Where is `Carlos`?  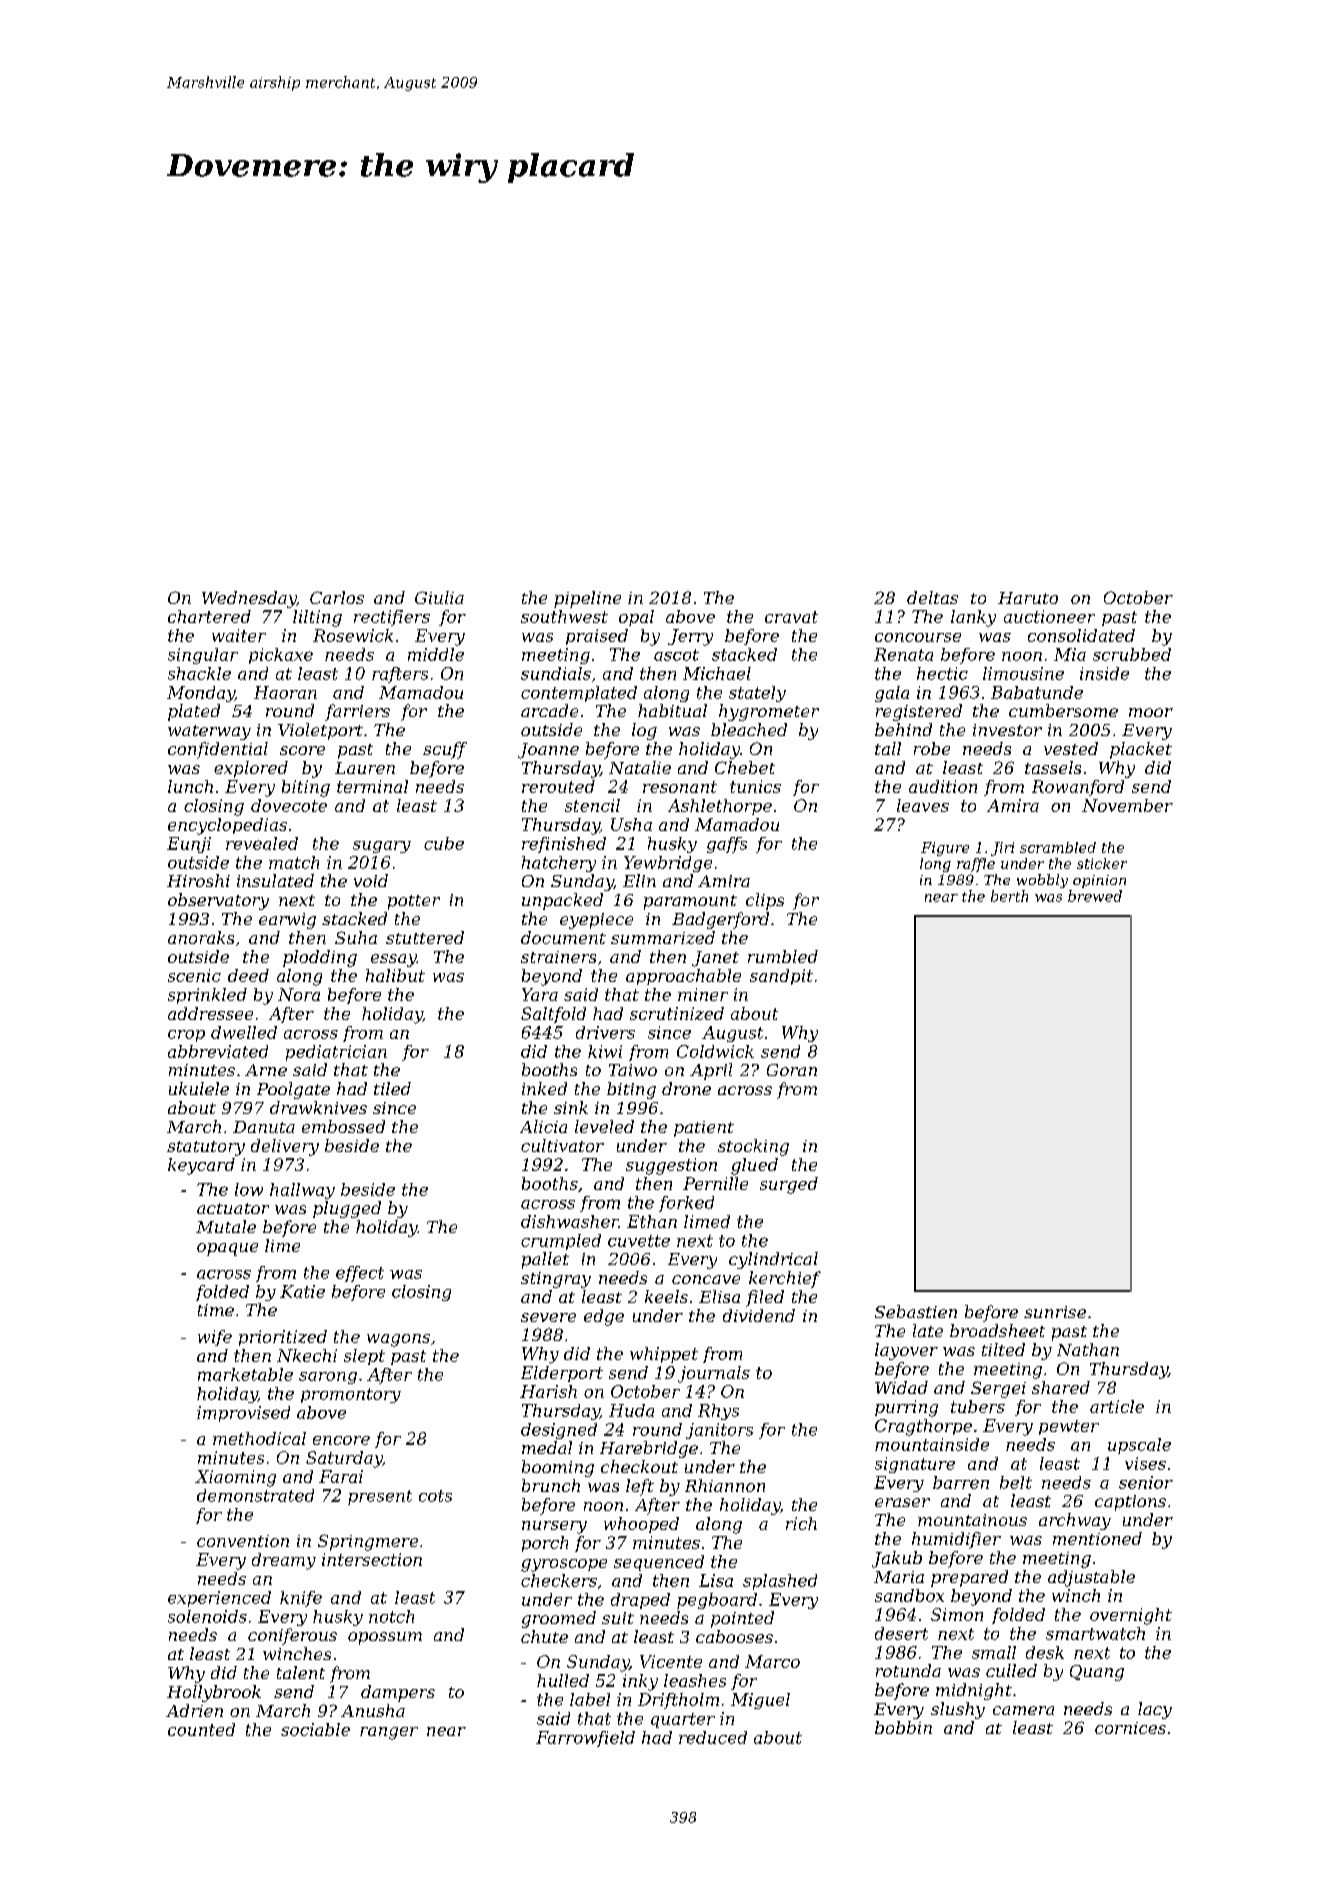 Carlos is located at coordinates (337, 597).
